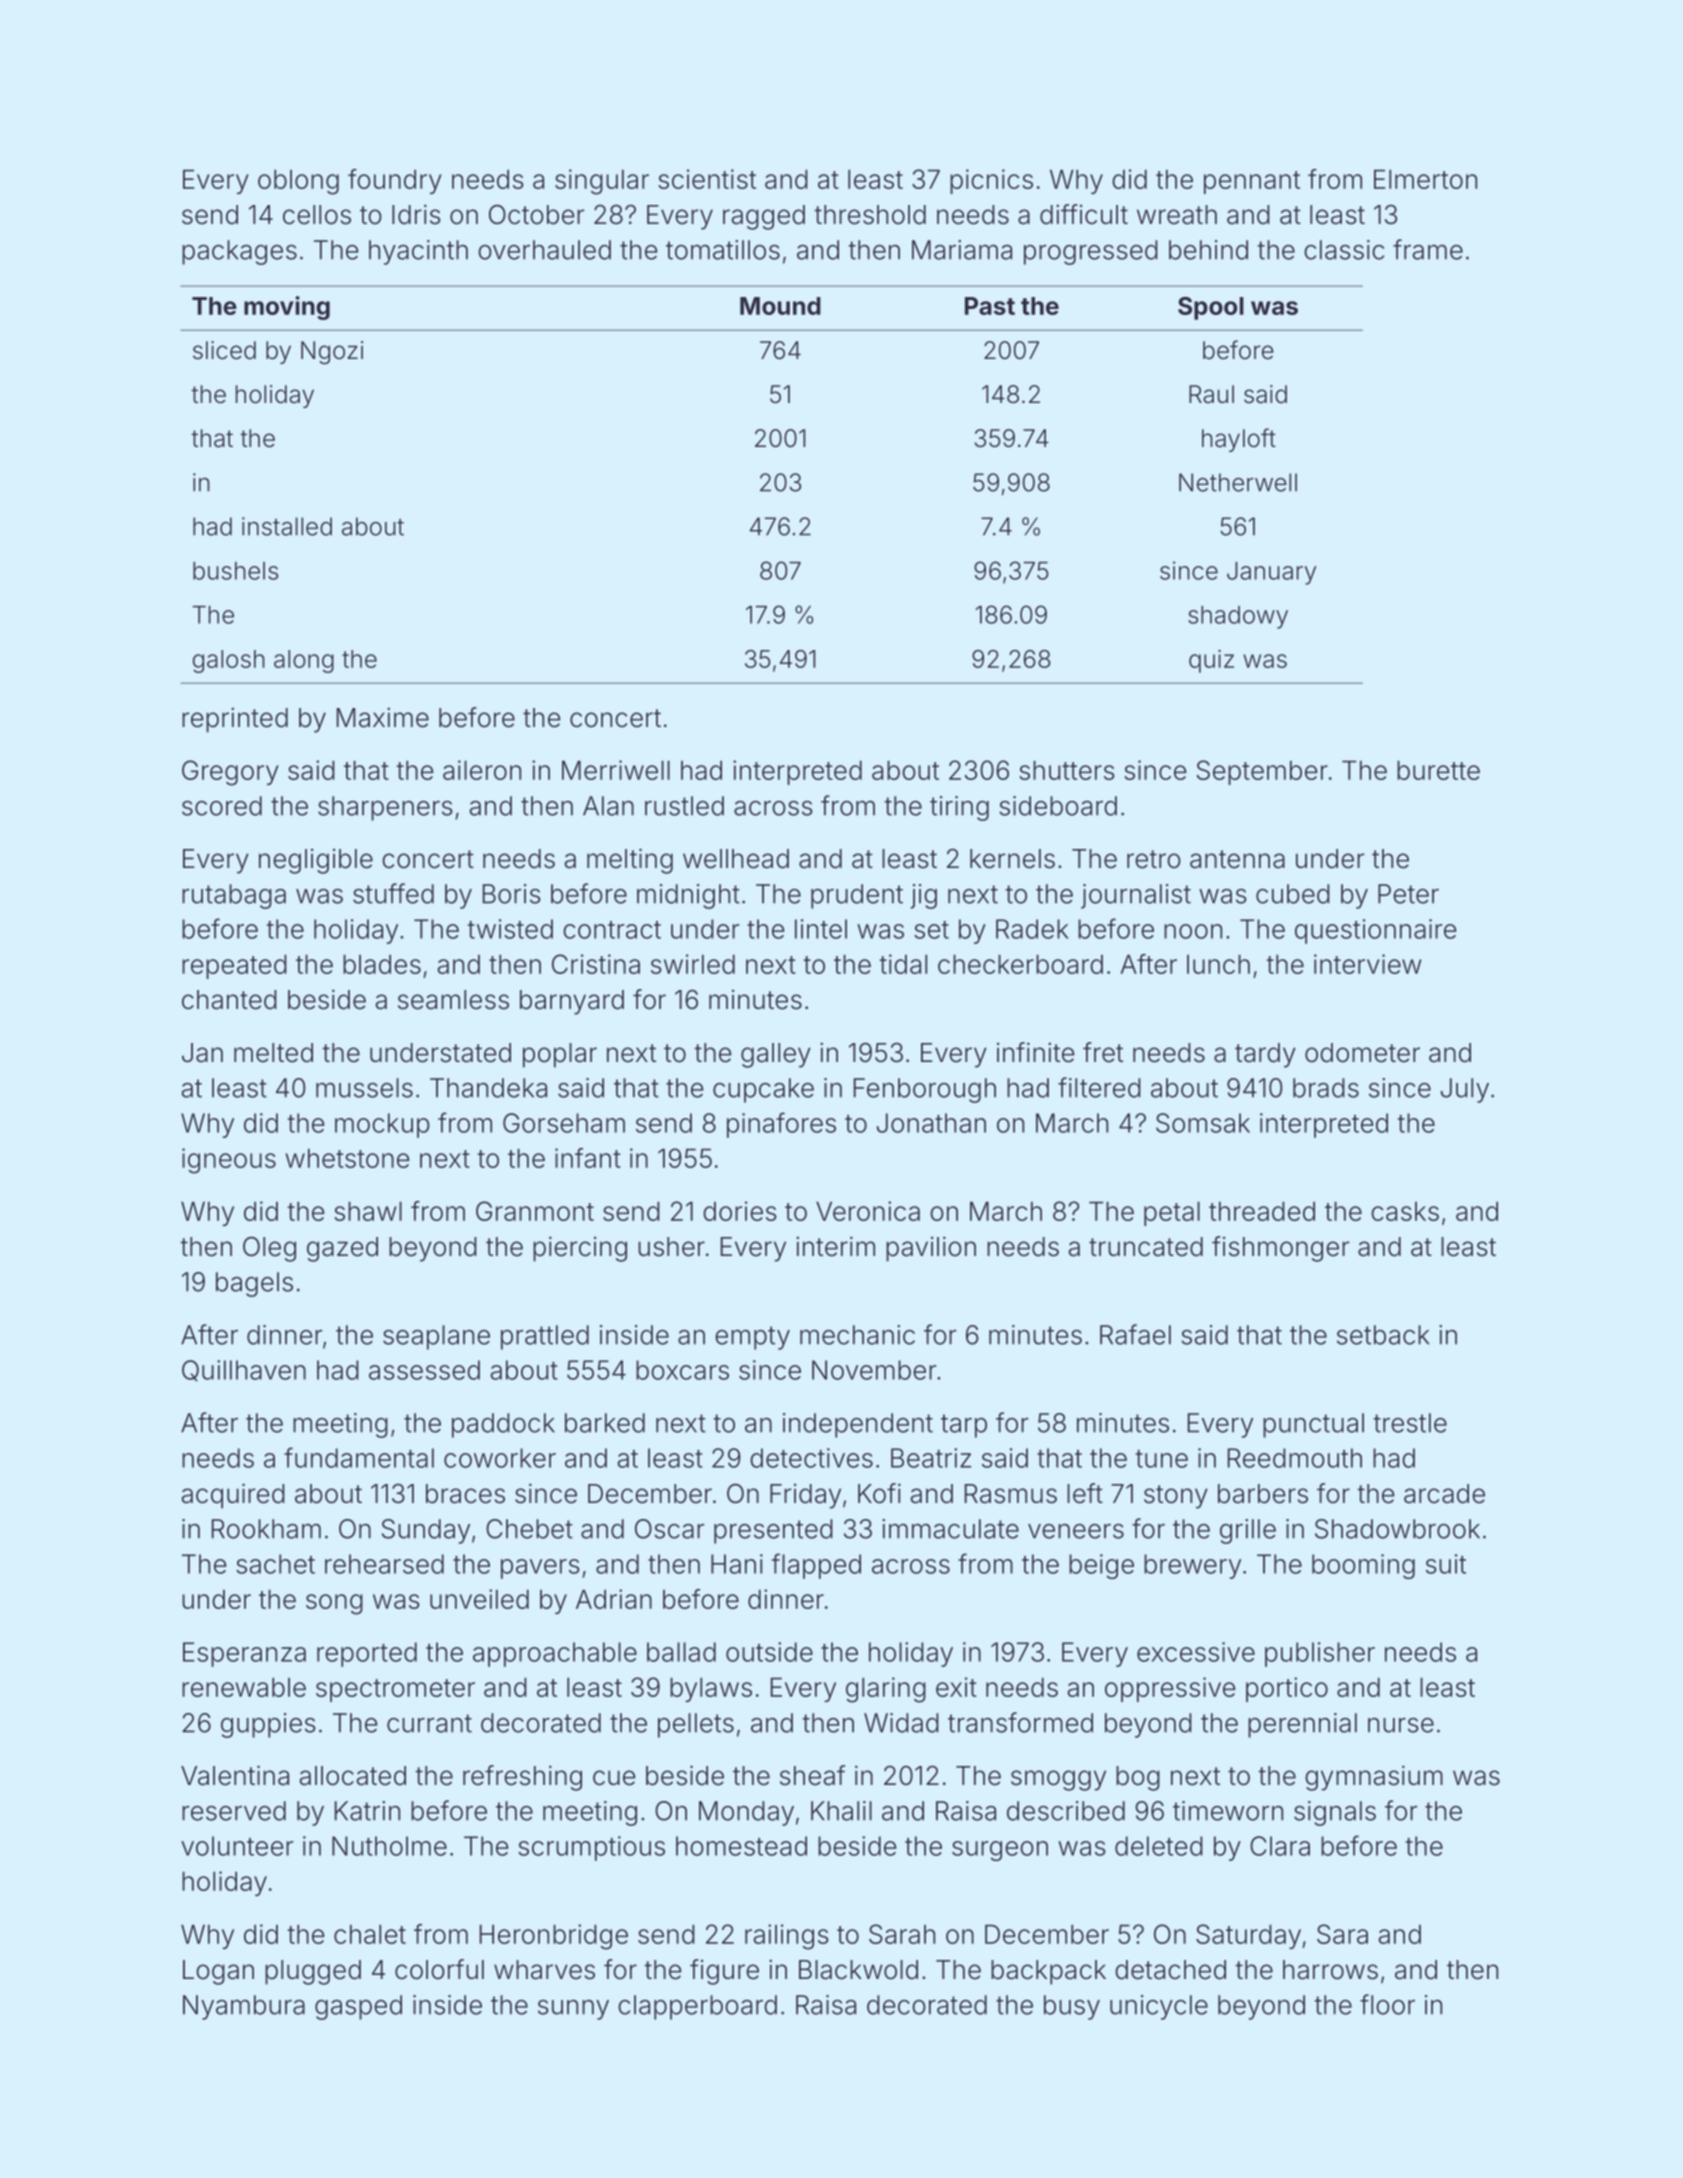 This screenshot has width=1683, height=2178. Describe the element at coordinates (1405, 1211) in the screenshot. I see `casks` at that location.
